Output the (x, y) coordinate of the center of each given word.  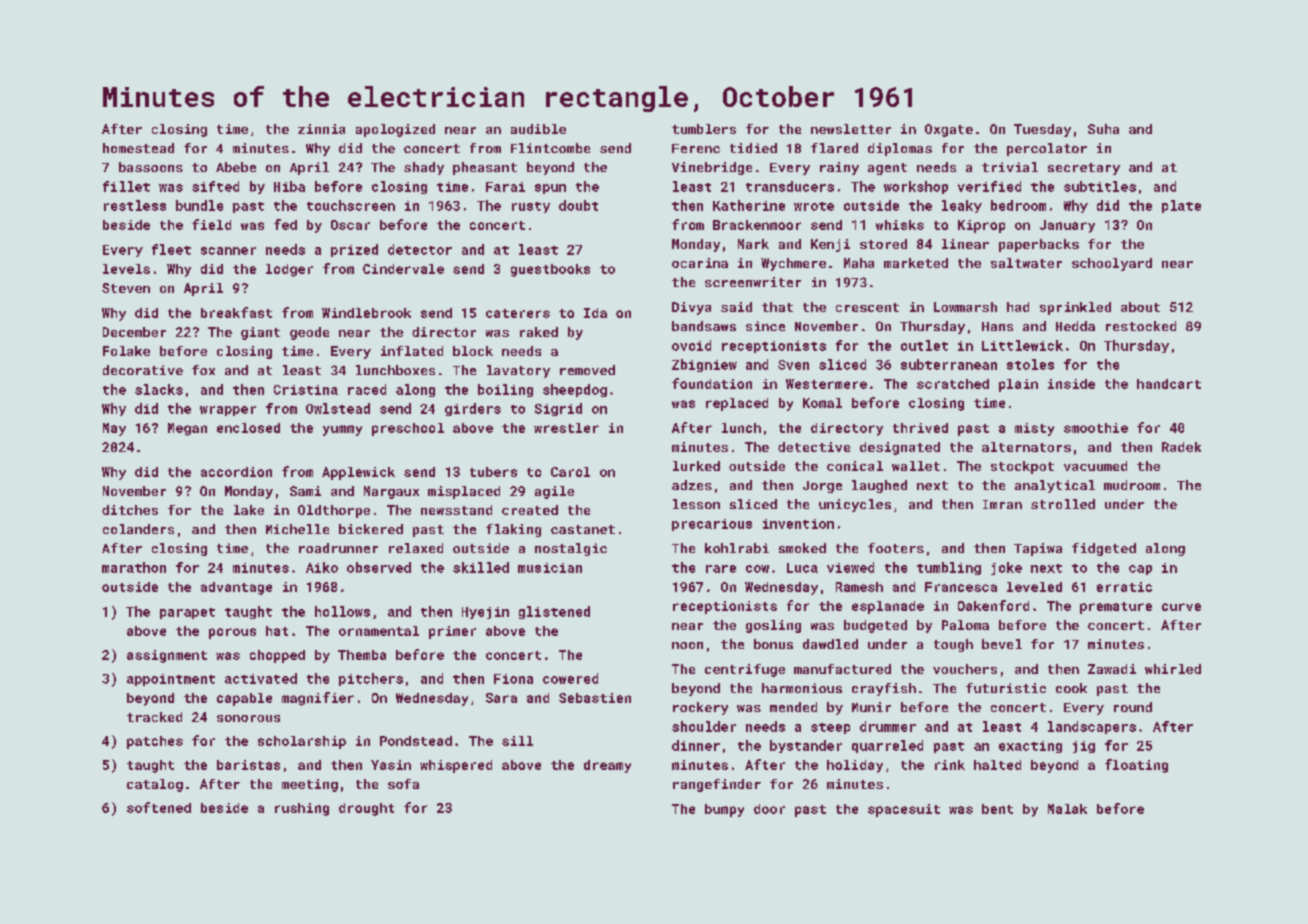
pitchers (371, 679)
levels (126, 269)
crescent (867, 307)
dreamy (607, 766)
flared (834, 148)
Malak (1067, 809)
